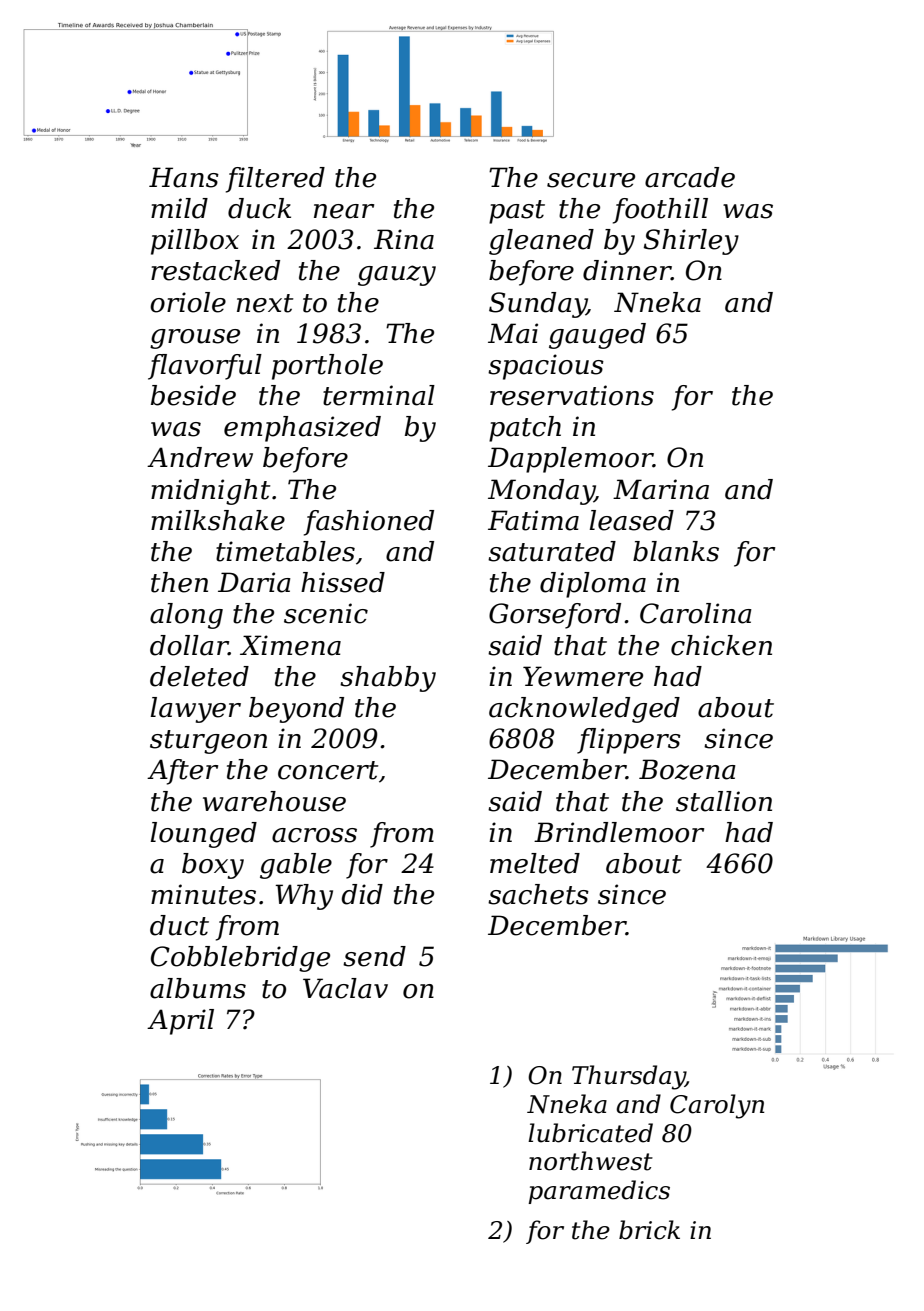  Describe the element at coordinates (517, 212) in the image. I see `past` at that location.
